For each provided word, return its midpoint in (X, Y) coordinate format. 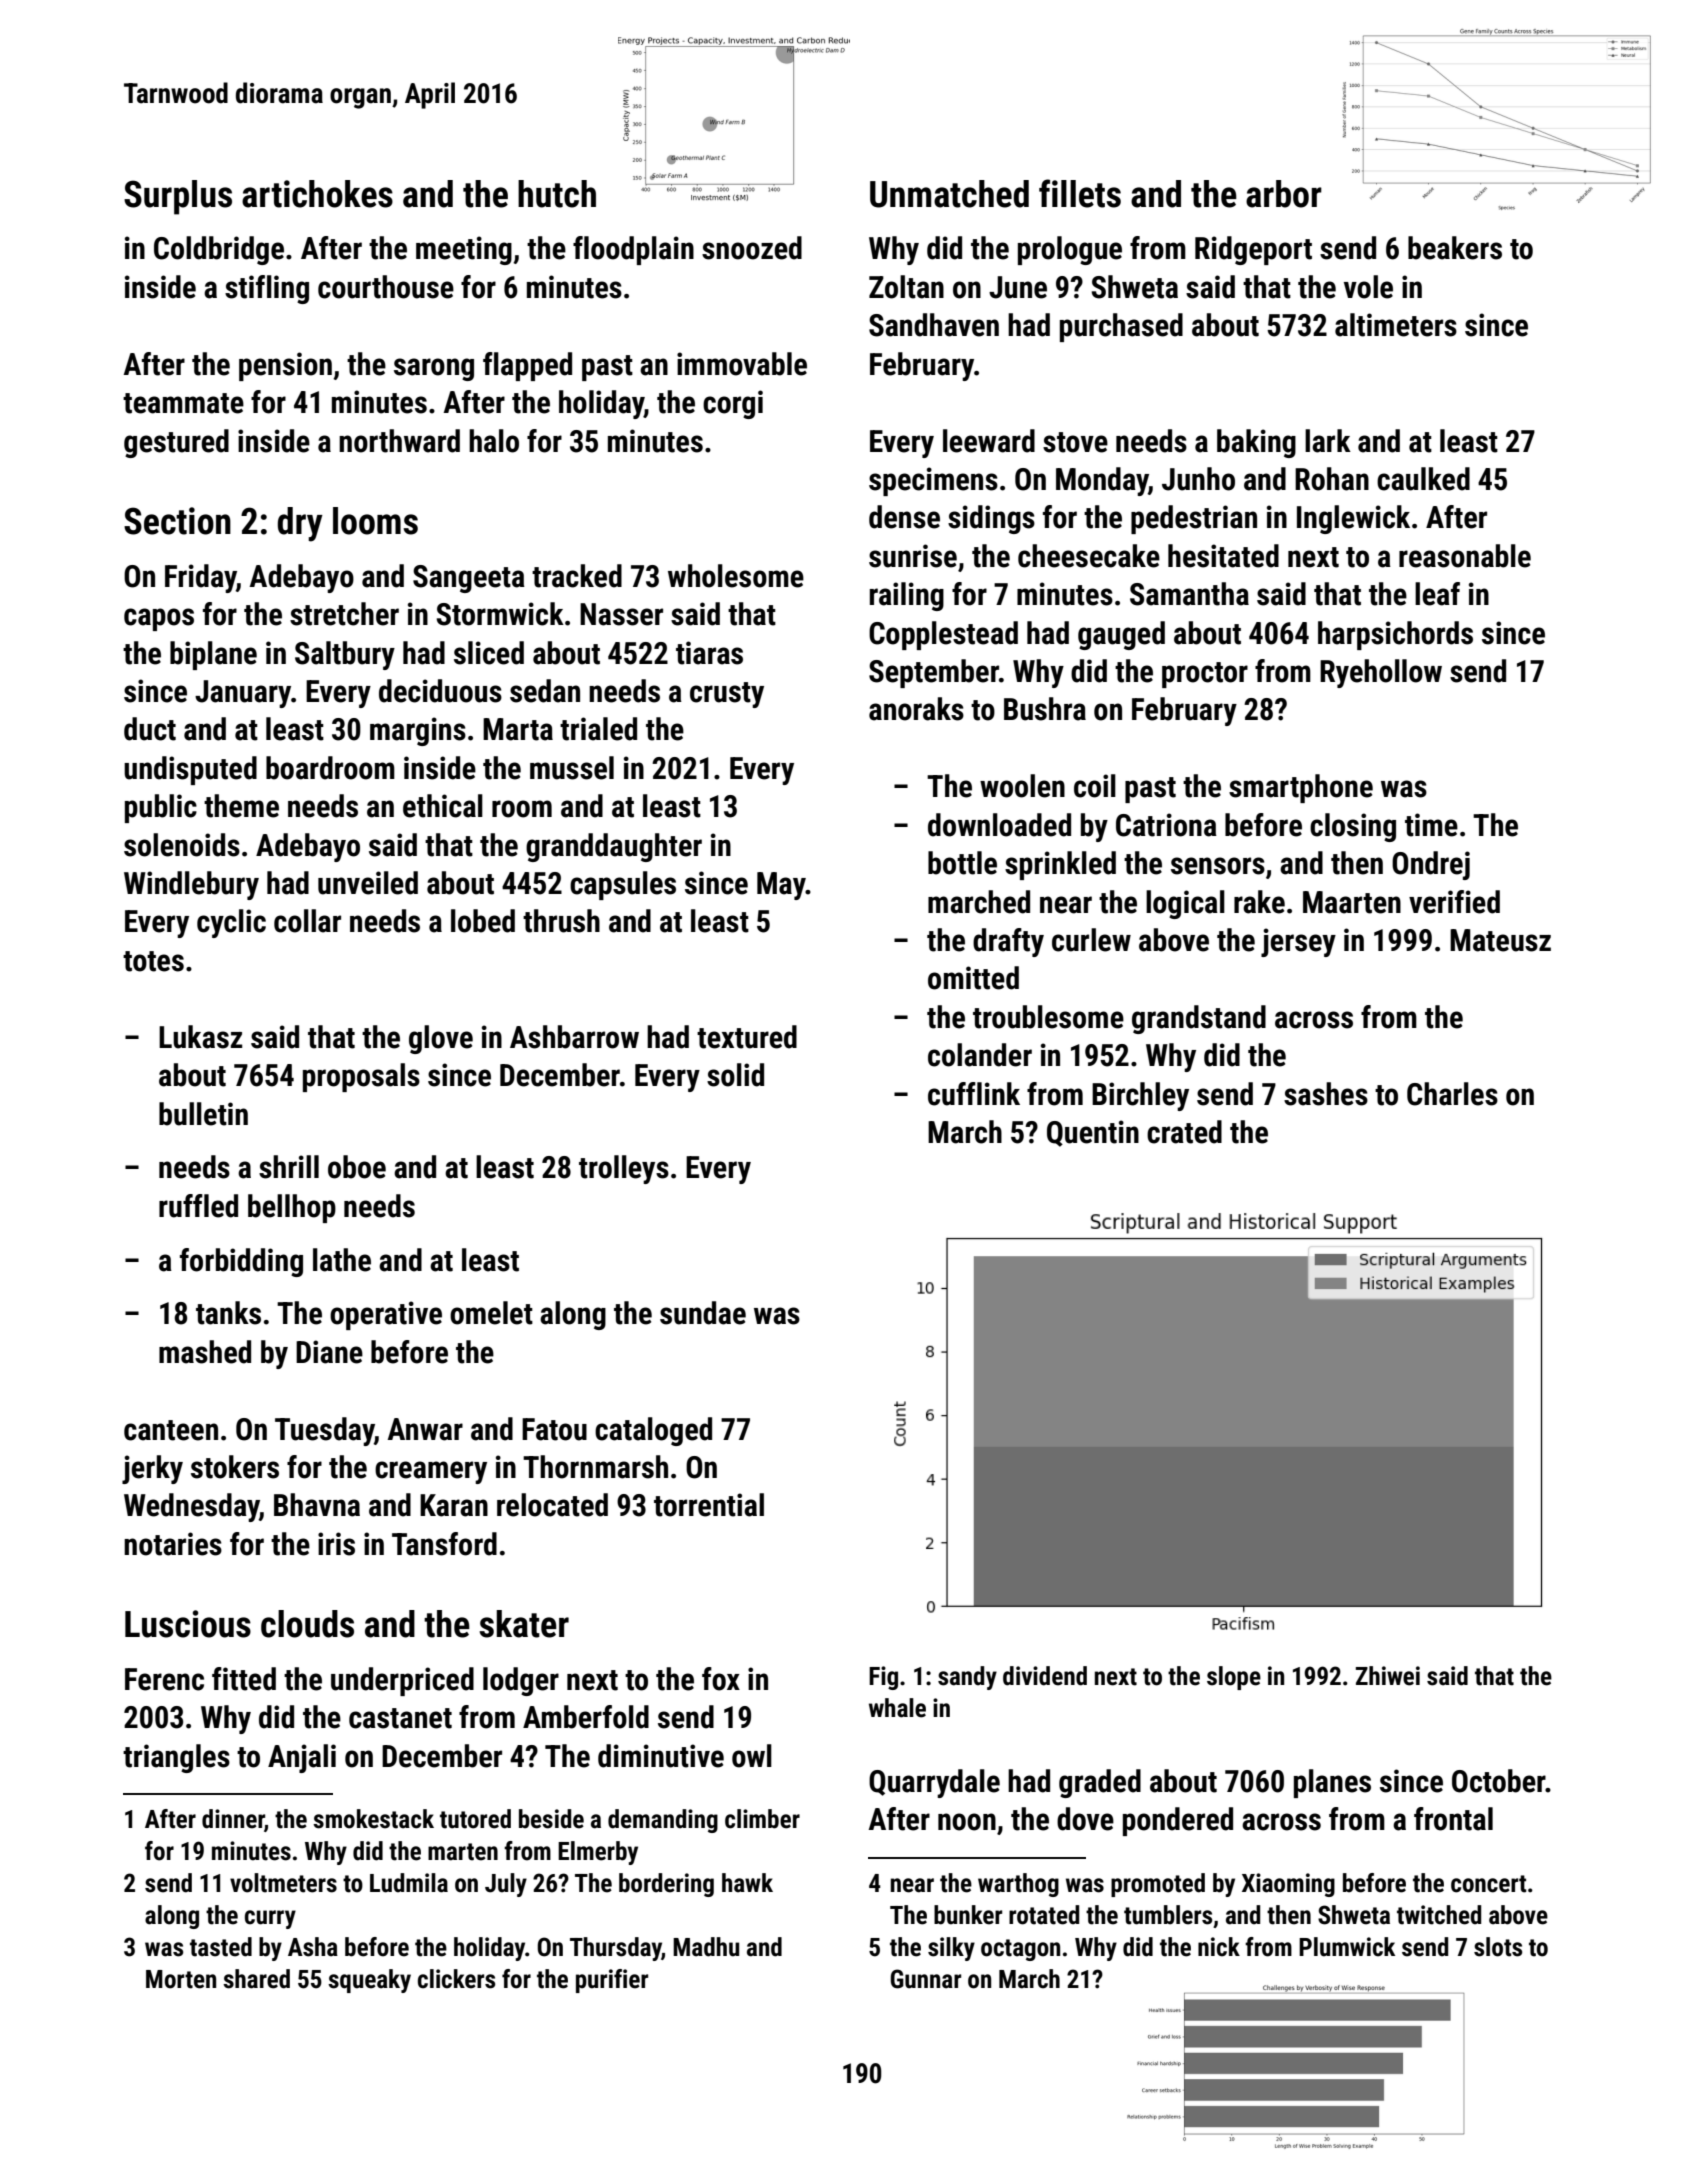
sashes (1326, 1094)
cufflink (974, 1094)
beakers (1455, 248)
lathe (342, 1260)
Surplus (178, 197)
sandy (967, 1678)
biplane (213, 655)
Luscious (188, 1624)
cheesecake (1089, 556)
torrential (709, 1505)
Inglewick (1353, 519)
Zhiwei (1388, 1676)
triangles (176, 1758)
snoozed (752, 248)
